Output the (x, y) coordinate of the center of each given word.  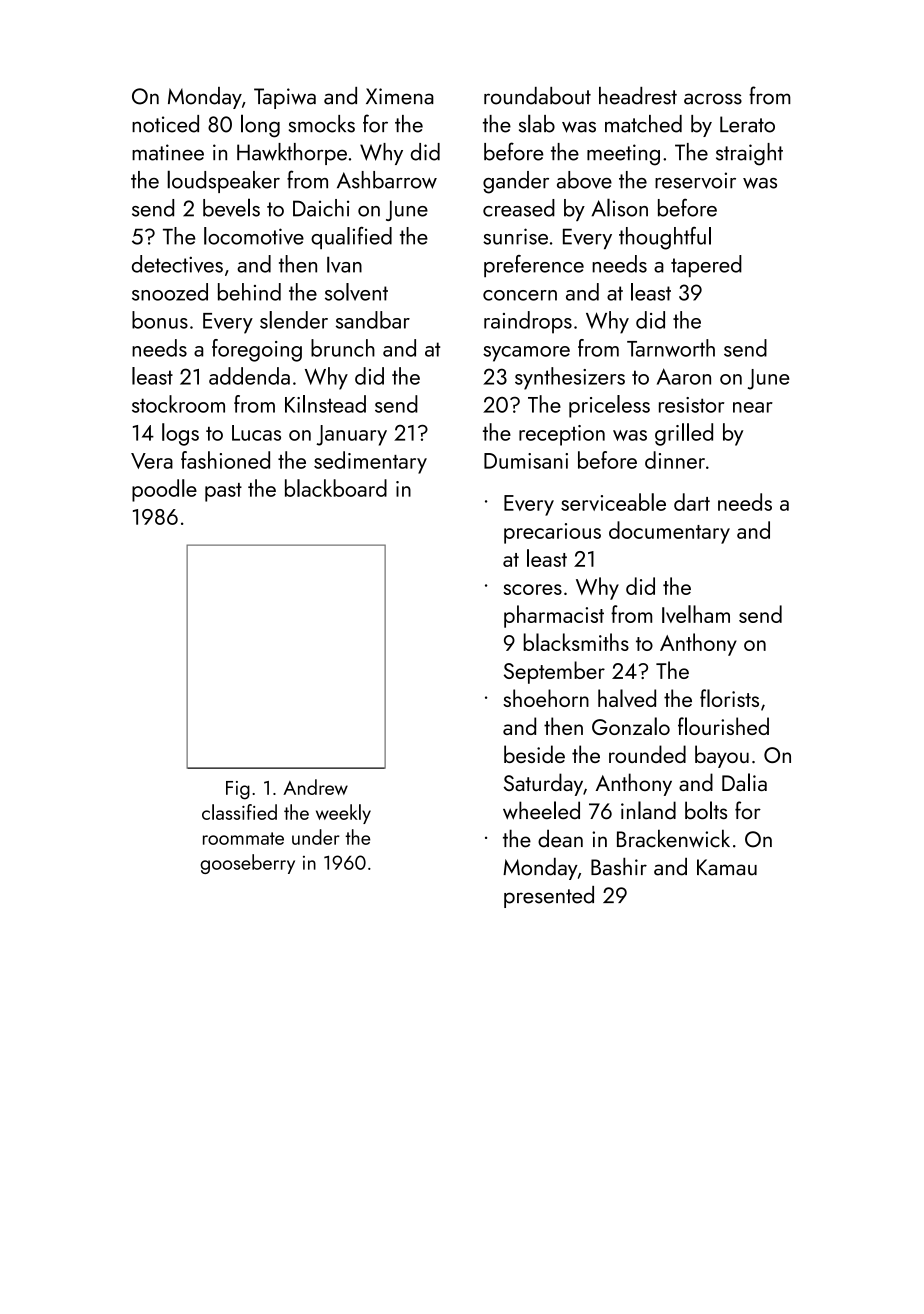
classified (239, 812)
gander (516, 182)
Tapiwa (285, 98)
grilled (684, 434)
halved (627, 698)
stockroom (178, 404)
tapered (706, 266)
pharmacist (554, 616)
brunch (343, 348)
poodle (164, 490)
